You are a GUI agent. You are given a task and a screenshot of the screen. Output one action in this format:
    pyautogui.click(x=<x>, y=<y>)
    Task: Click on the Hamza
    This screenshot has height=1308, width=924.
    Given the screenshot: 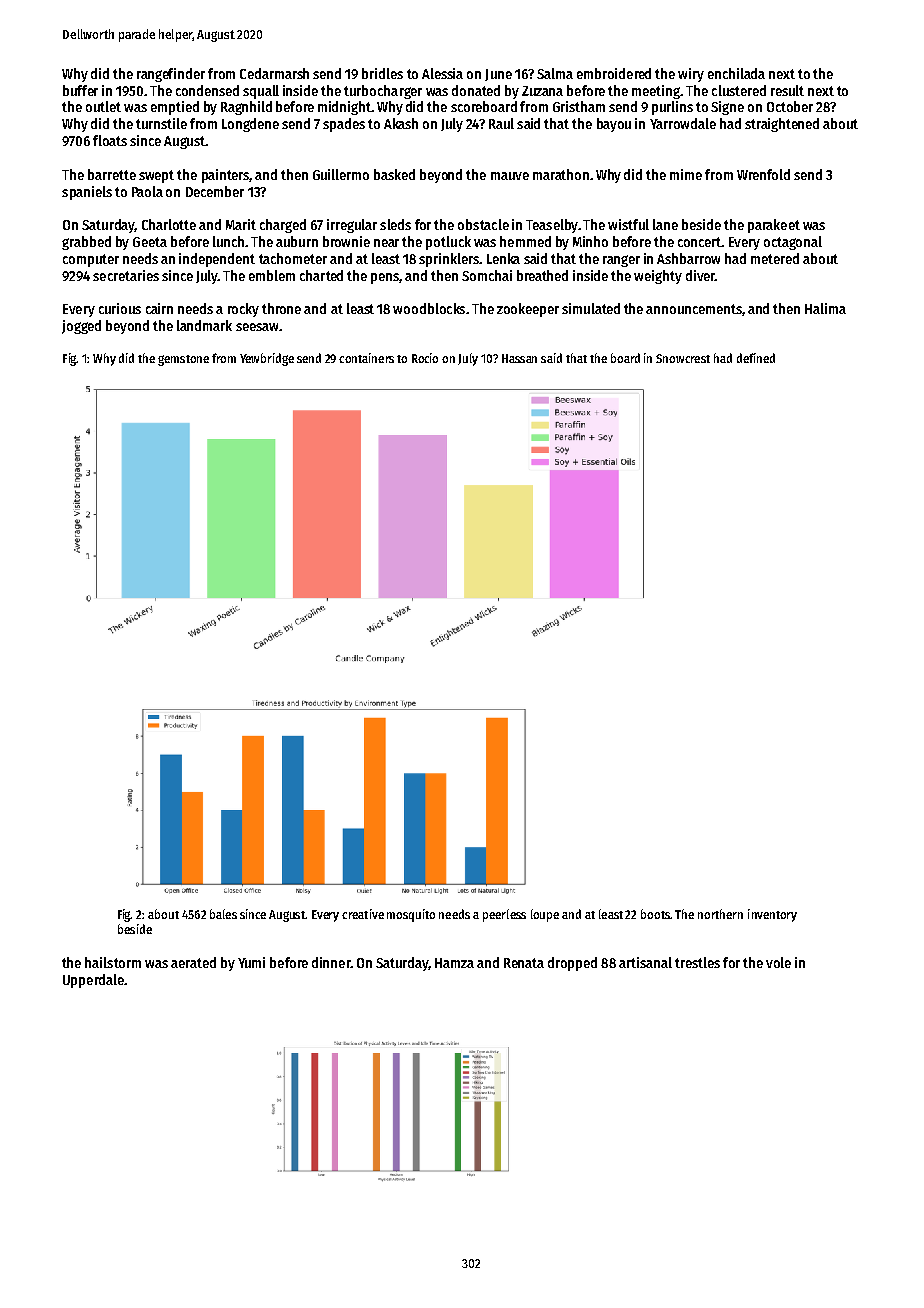 What is the action you would take?
    pyautogui.click(x=454, y=963)
